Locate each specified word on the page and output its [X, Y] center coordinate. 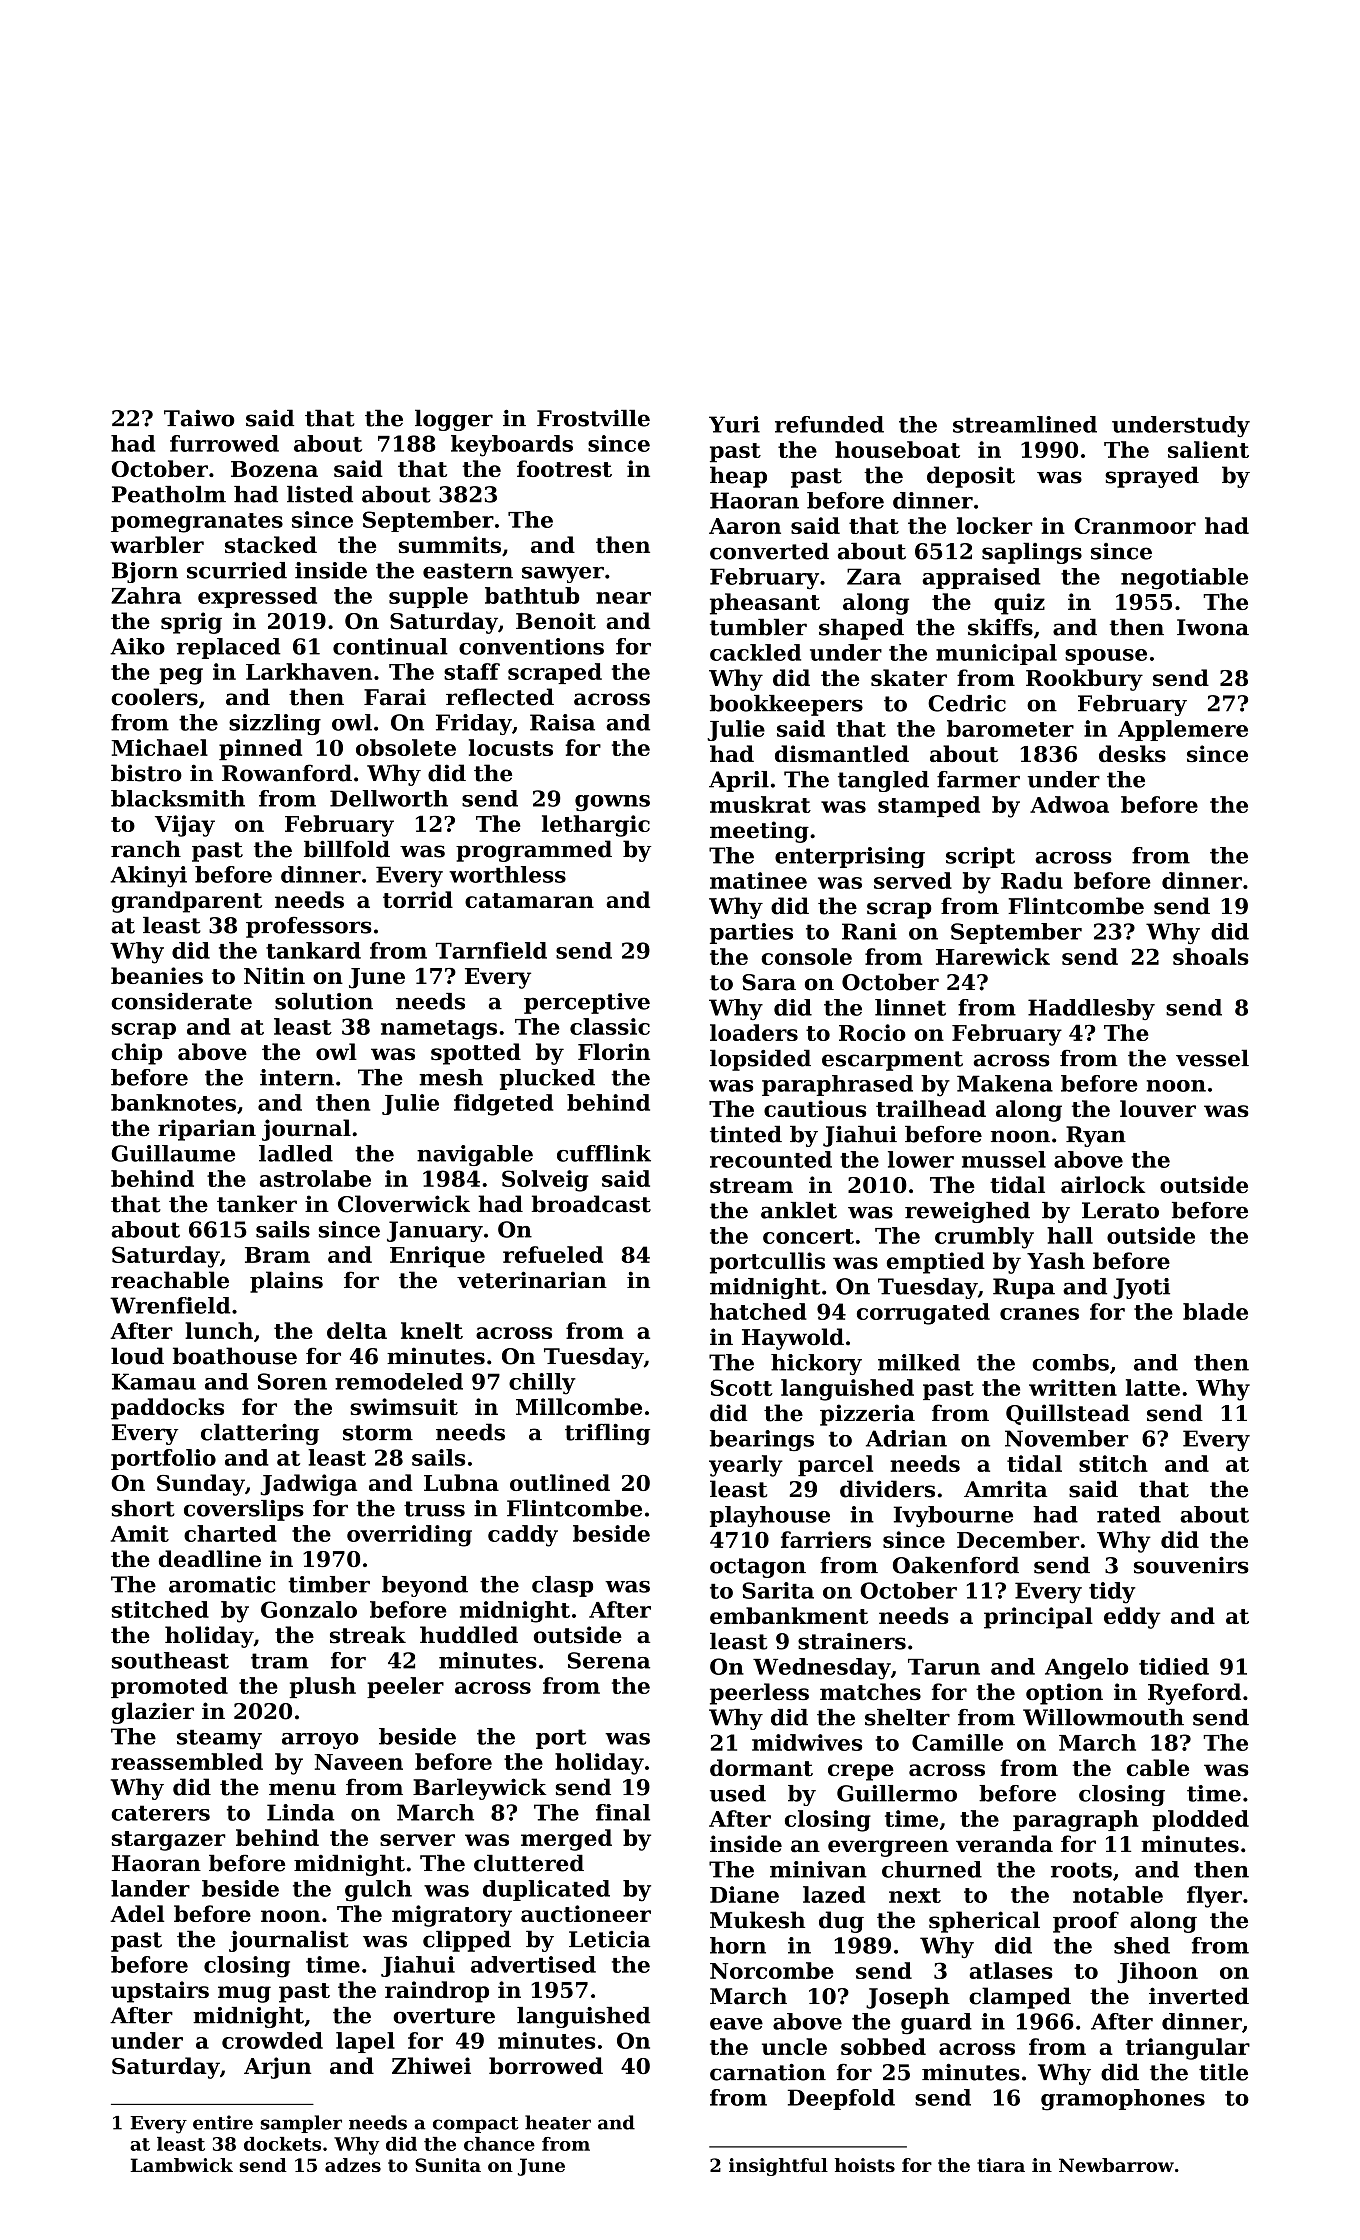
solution [324, 1001]
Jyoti [1141, 1288]
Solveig [545, 1181]
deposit [971, 477]
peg [181, 676]
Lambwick [181, 2165]
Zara [874, 576]
